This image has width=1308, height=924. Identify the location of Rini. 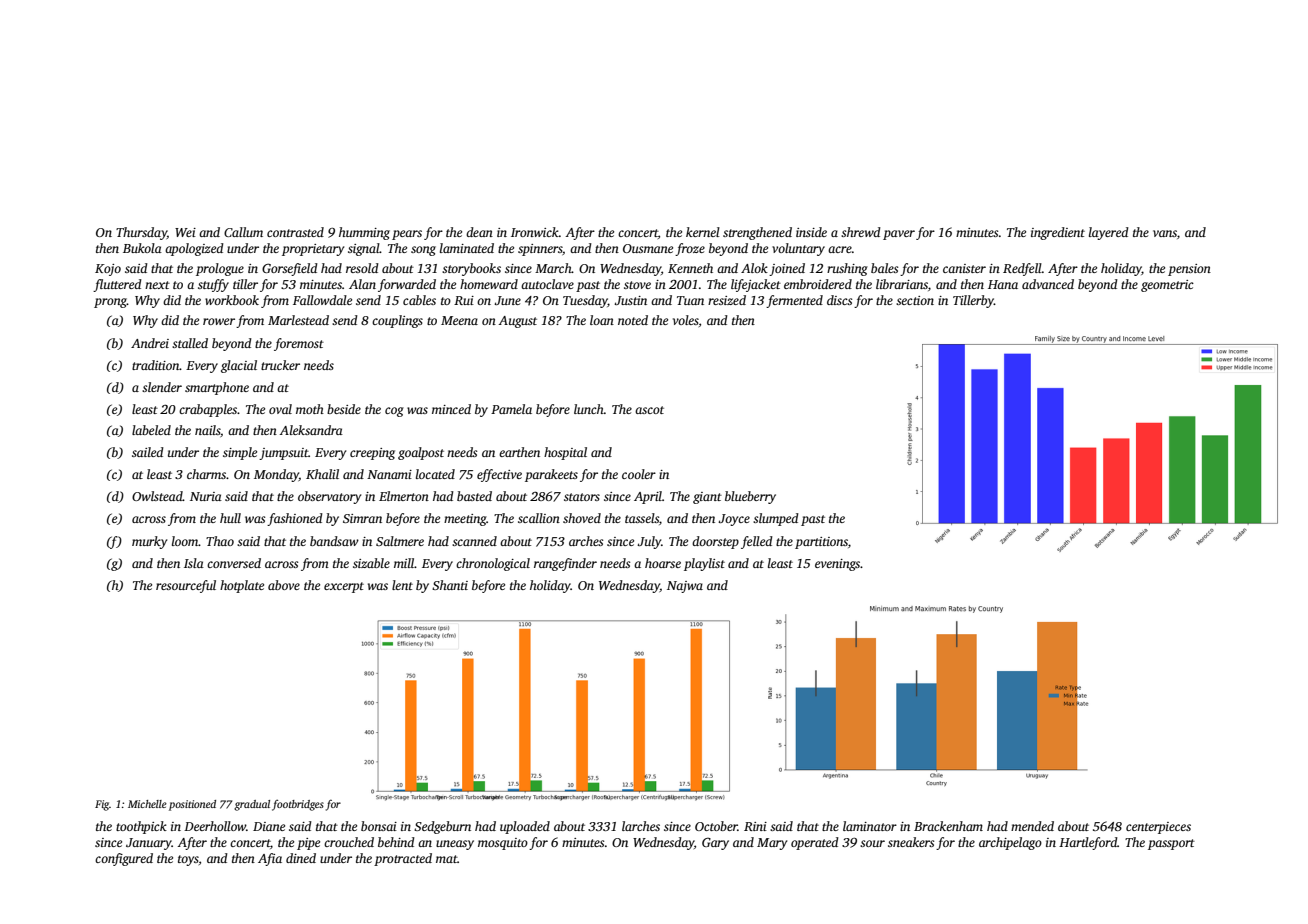
(755, 826).
